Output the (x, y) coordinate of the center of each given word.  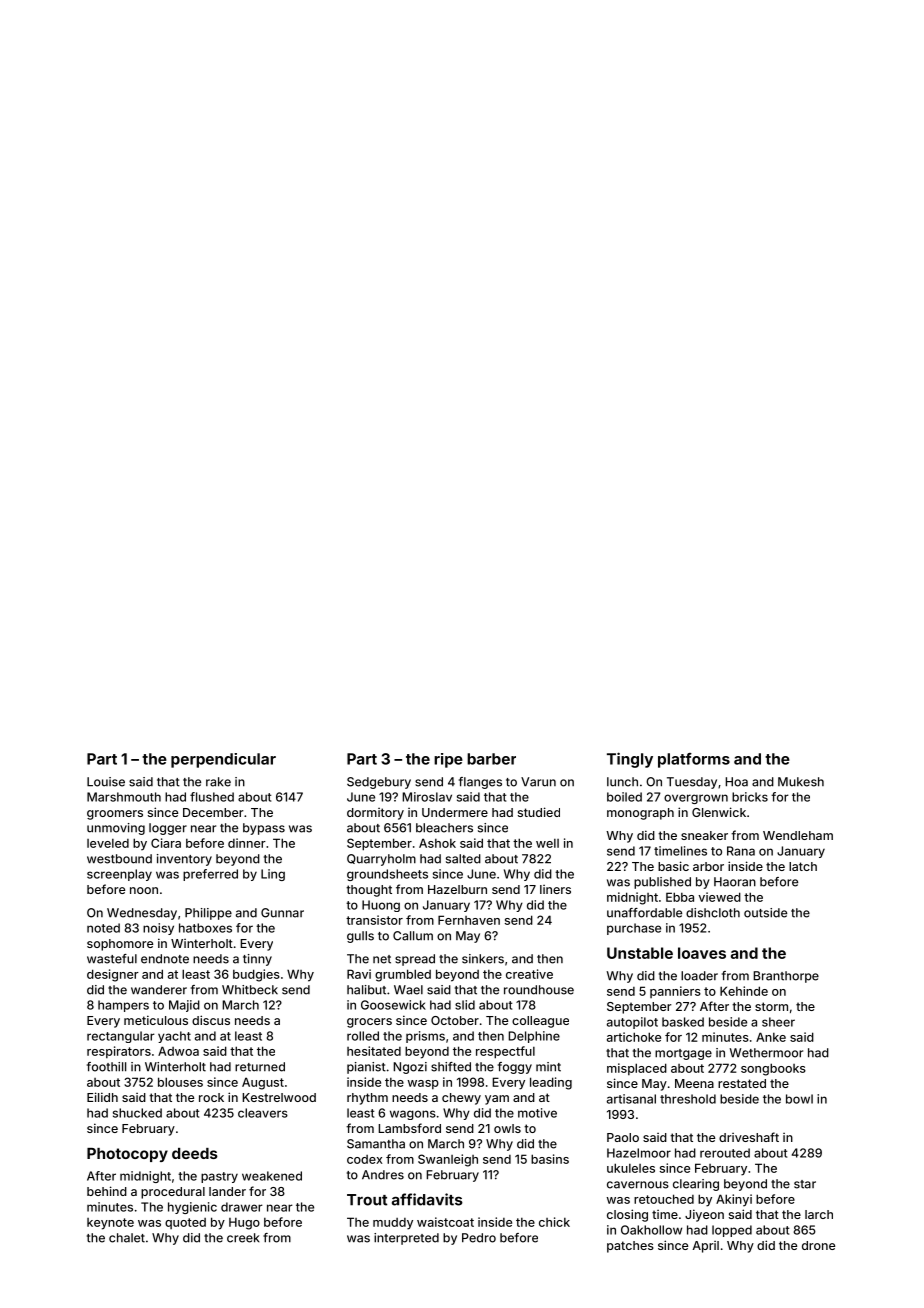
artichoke (634, 1037)
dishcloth (713, 913)
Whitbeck (250, 990)
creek (243, 1238)
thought (369, 891)
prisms (425, 1037)
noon (144, 890)
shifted (451, 1067)
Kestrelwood (279, 1097)
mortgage (683, 1054)
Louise (106, 782)
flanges (480, 783)
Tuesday (692, 783)
